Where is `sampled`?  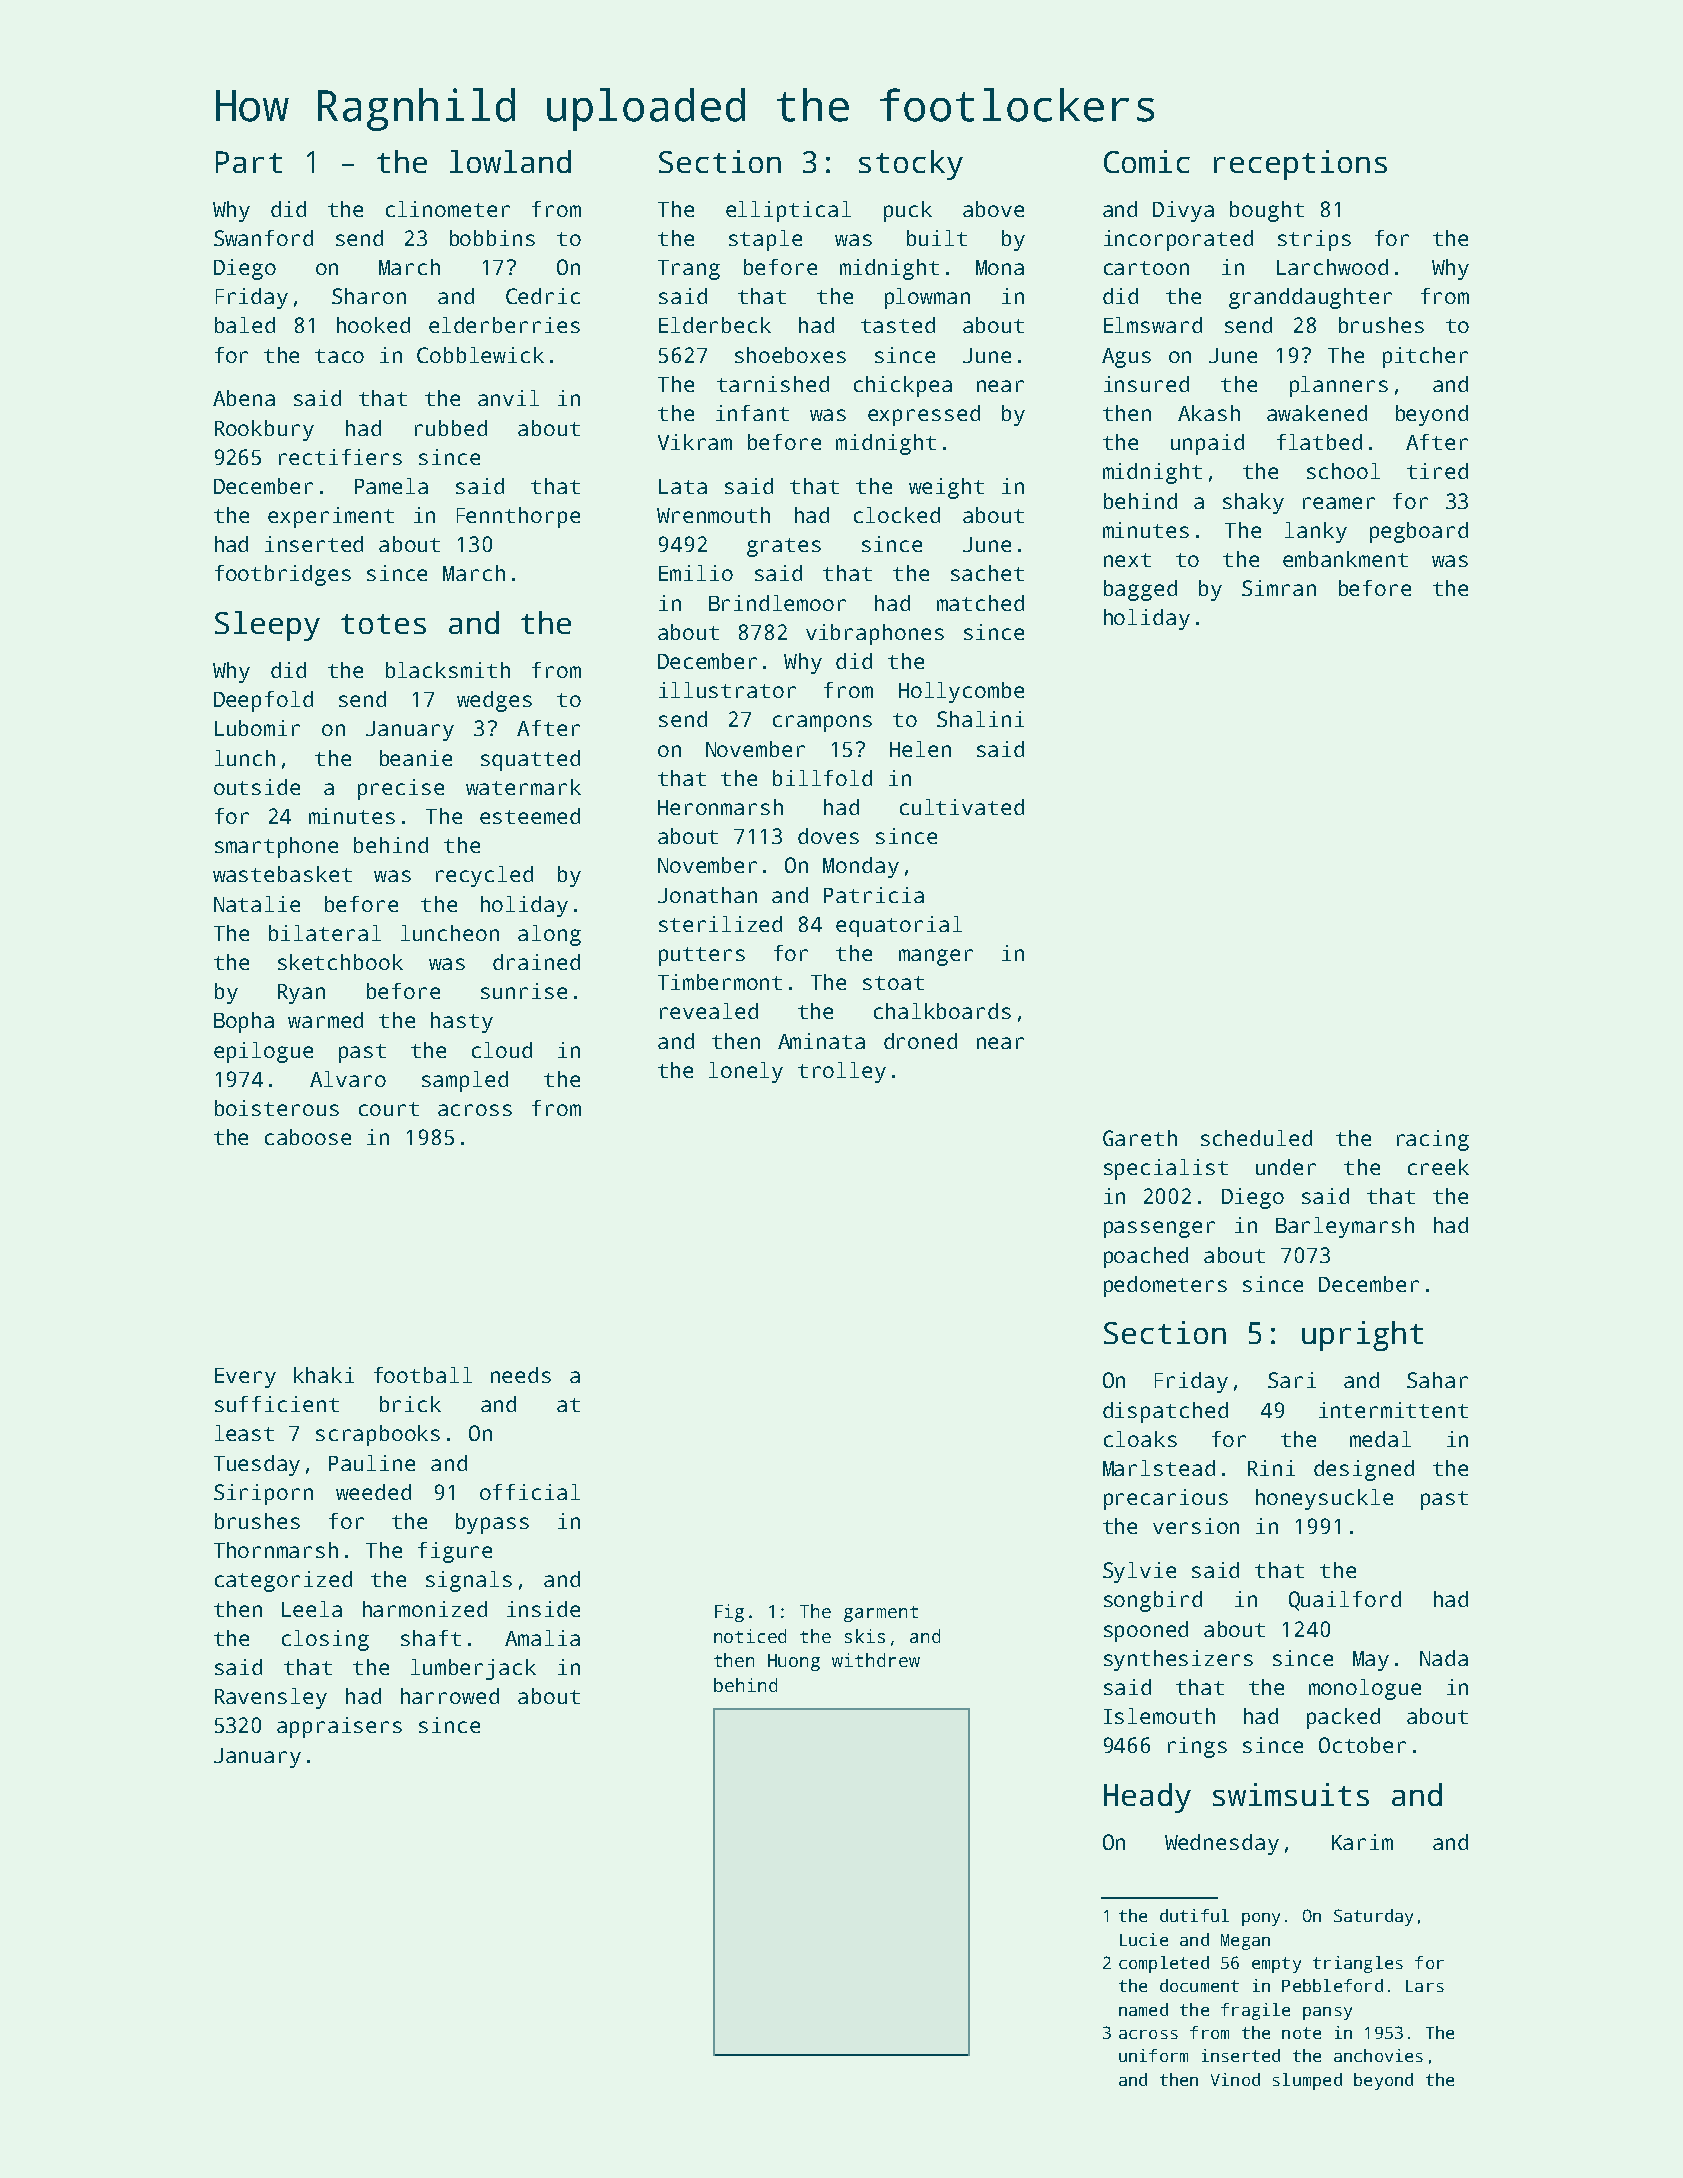 sampled is located at coordinates (465, 1081).
